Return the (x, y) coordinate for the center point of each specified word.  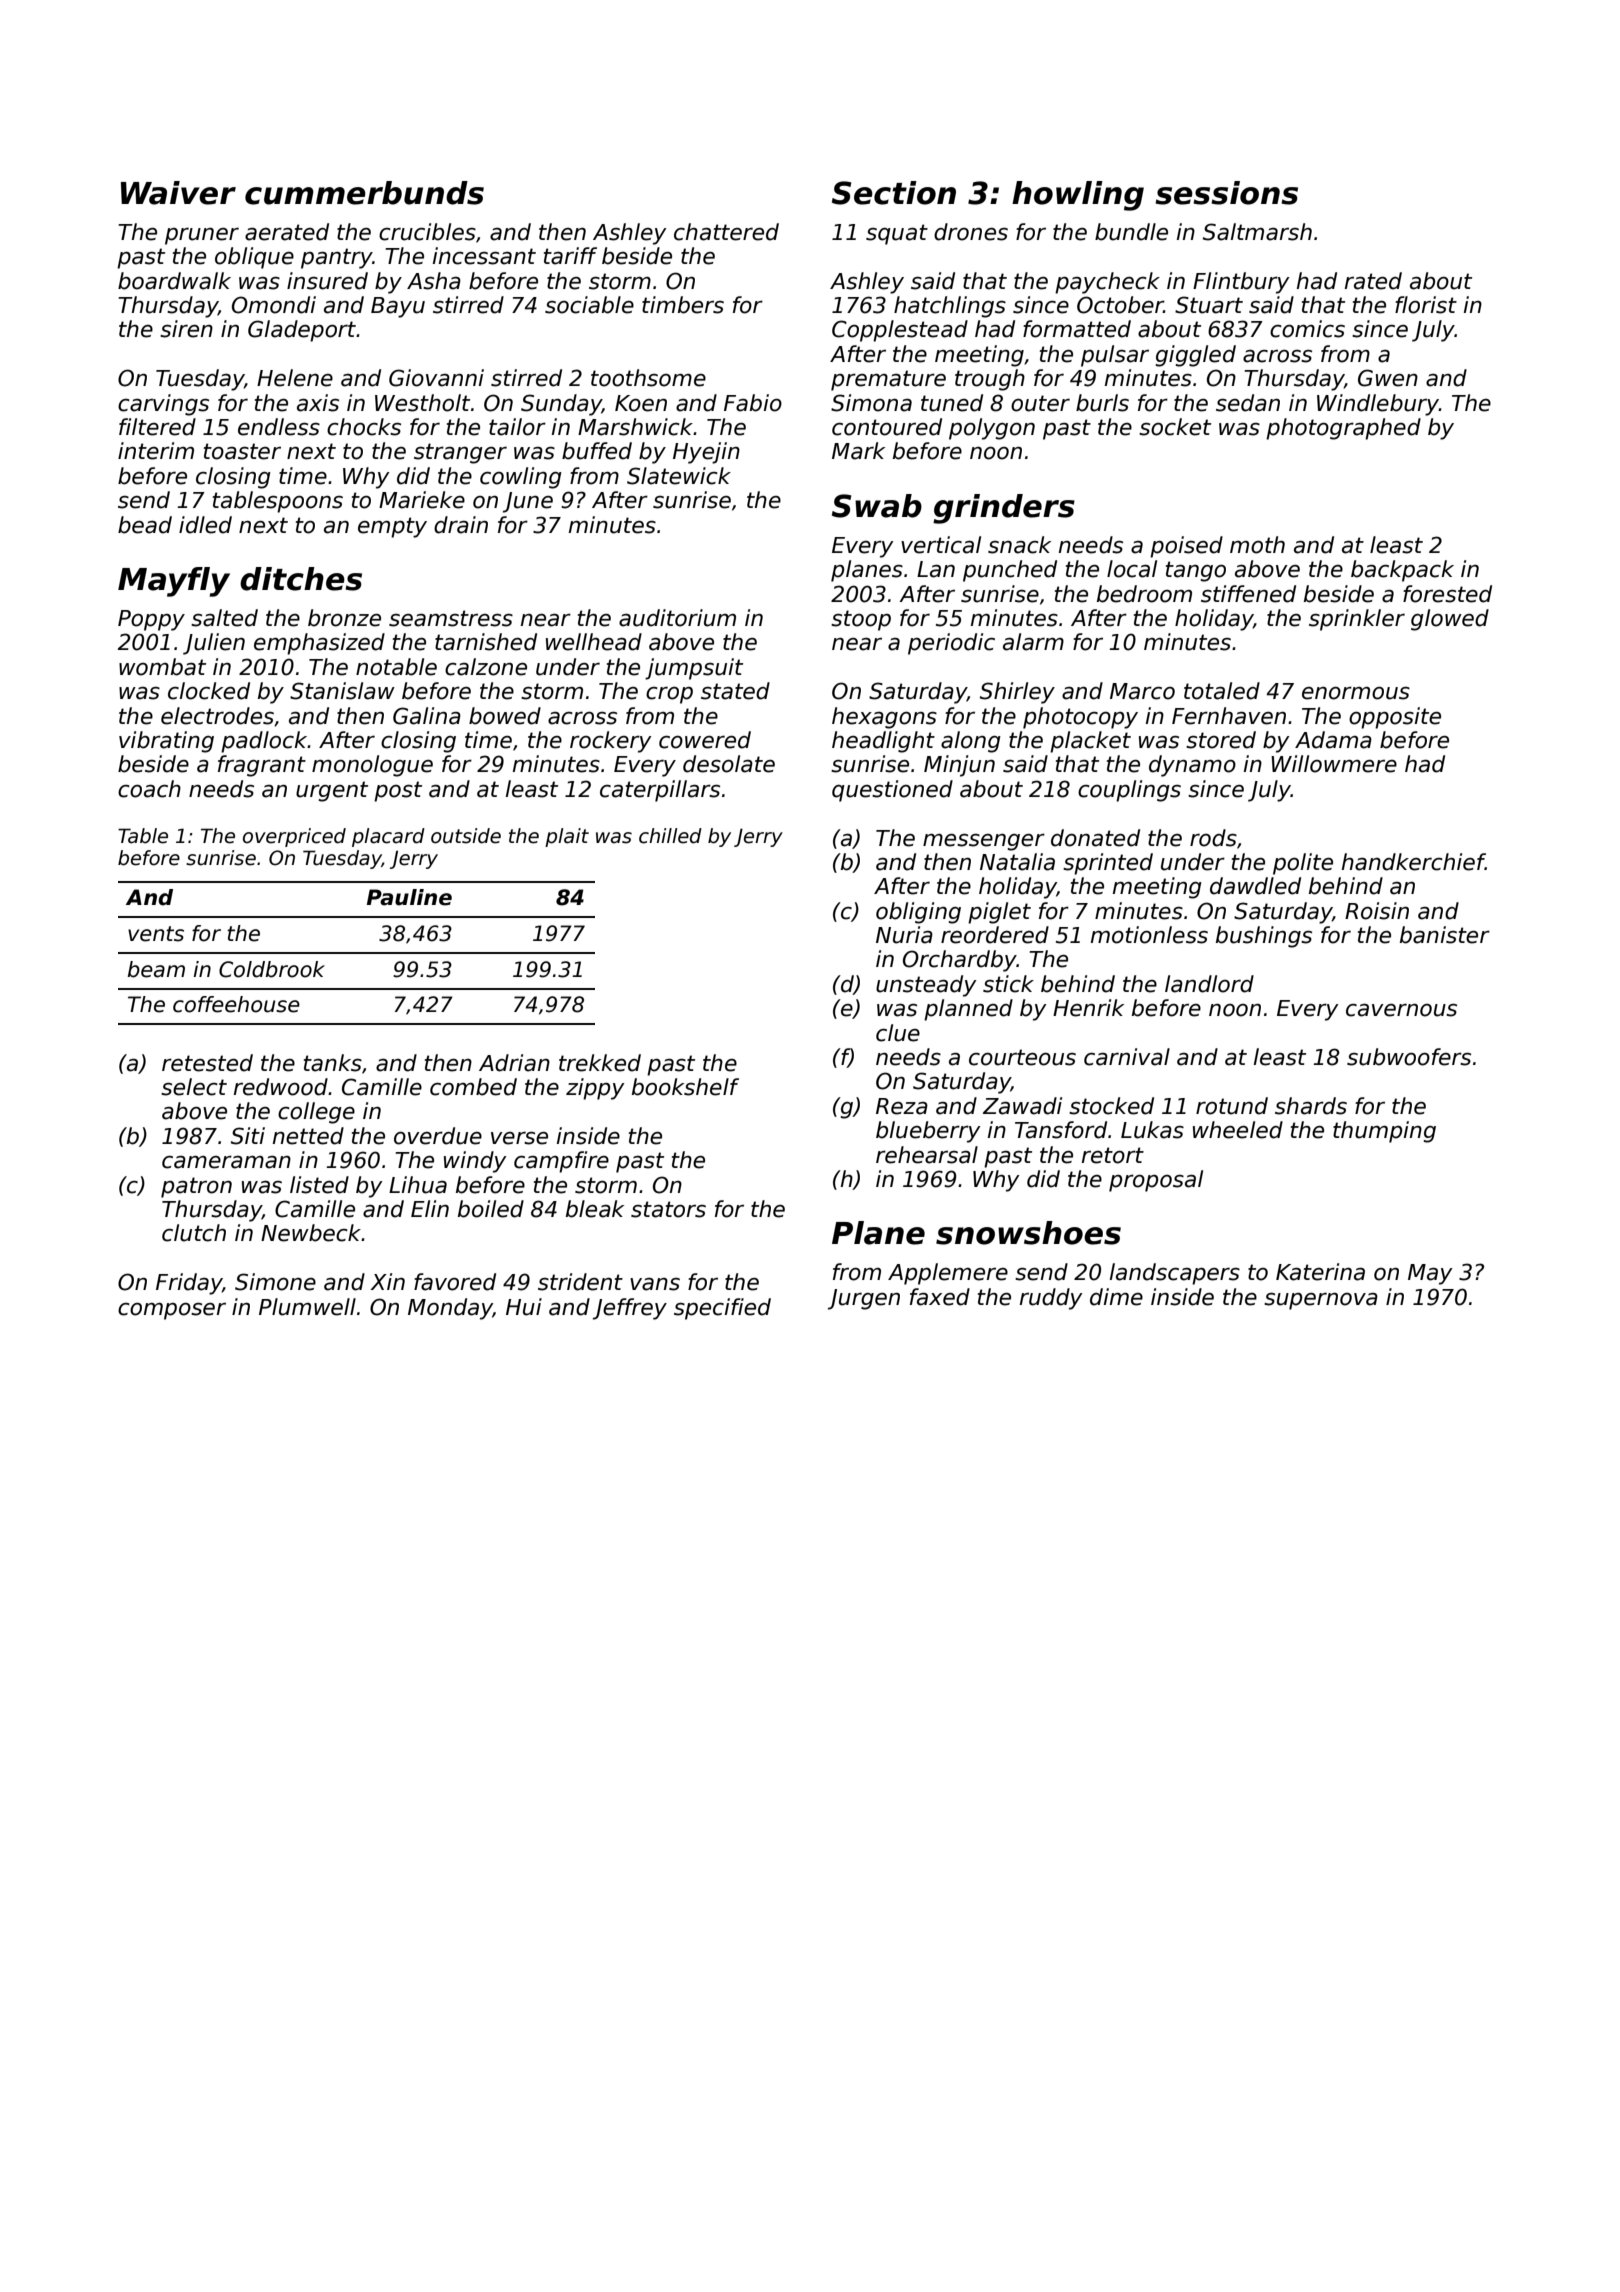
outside (466, 836)
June (528, 502)
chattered (726, 232)
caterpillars (660, 791)
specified (722, 1309)
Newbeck (311, 1233)
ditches (301, 579)
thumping (1384, 1132)
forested (1447, 594)
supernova (1321, 1301)
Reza (902, 1106)
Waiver (178, 193)
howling (1078, 196)
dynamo (1192, 766)
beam (156, 969)
